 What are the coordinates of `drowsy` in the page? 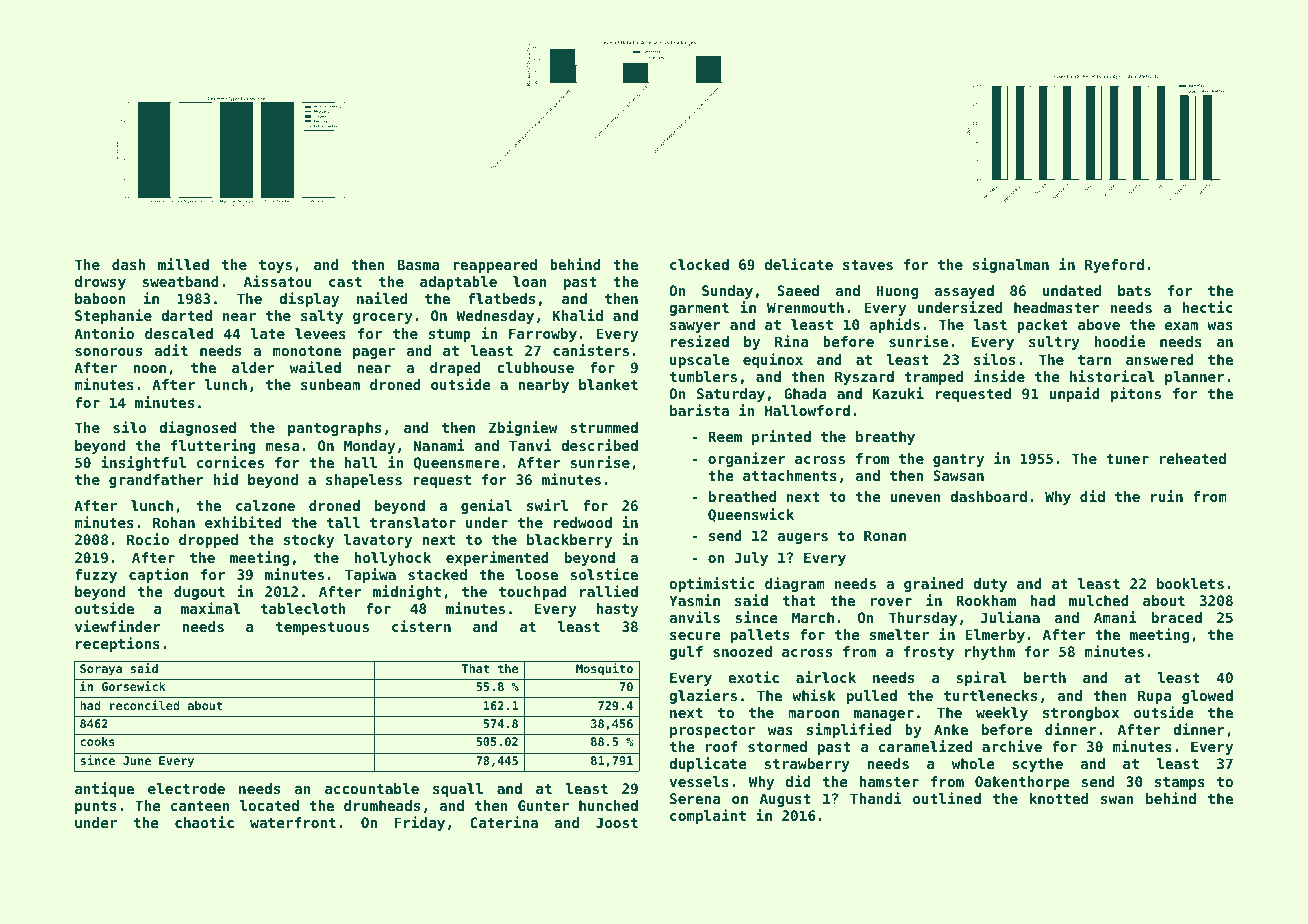 It's located at (100, 283).
